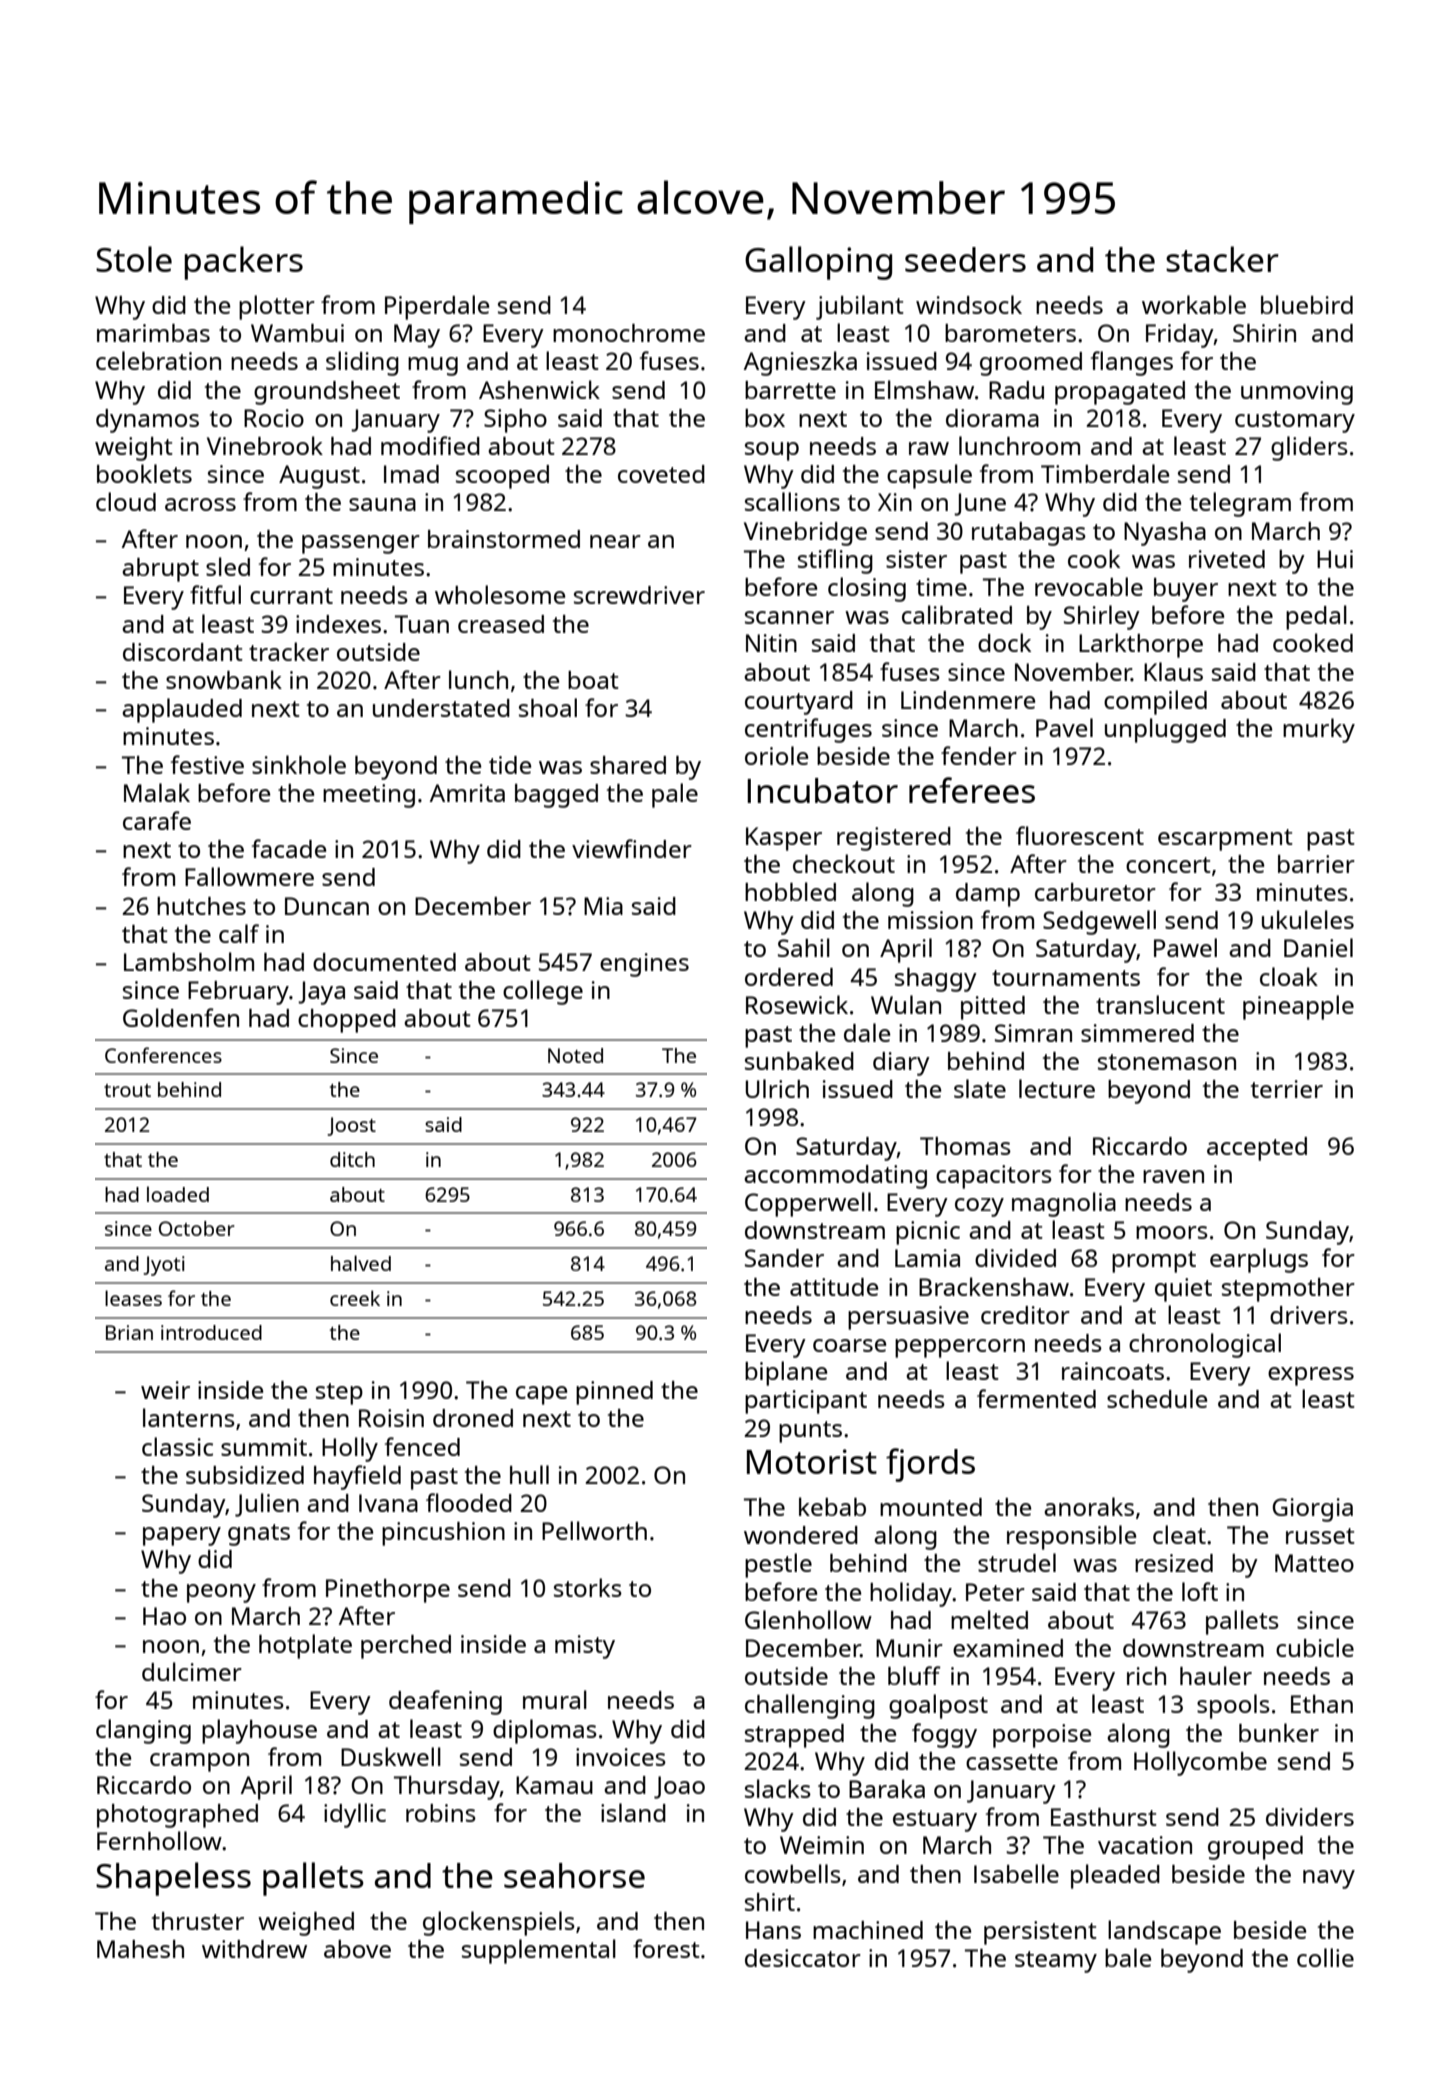 The width and height of the image is (1450, 2100). What do you see at coordinates (126, 501) in the image?
I see `cloud` at bounding box center [126, 501].
